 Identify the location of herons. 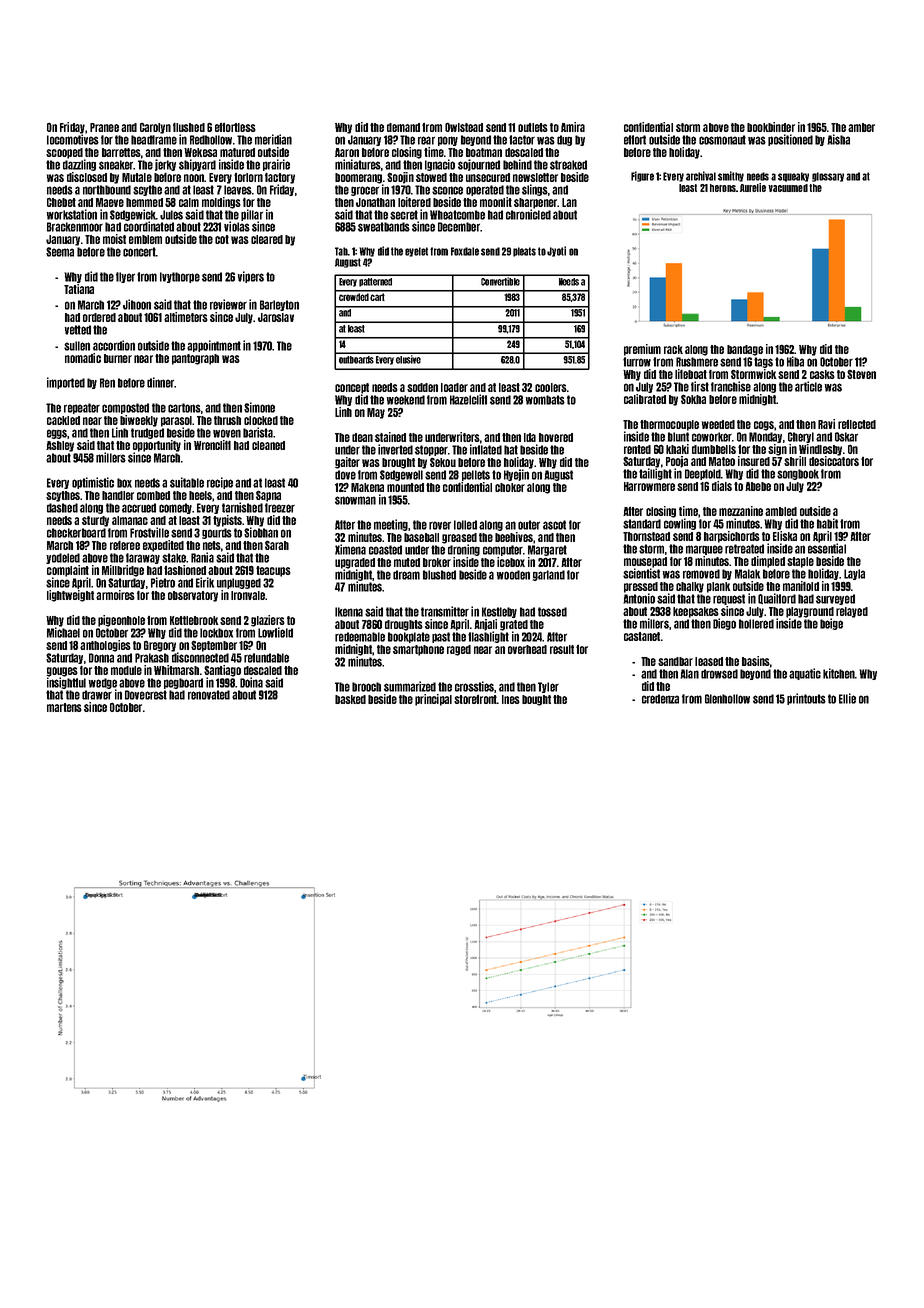
(723, 188).
